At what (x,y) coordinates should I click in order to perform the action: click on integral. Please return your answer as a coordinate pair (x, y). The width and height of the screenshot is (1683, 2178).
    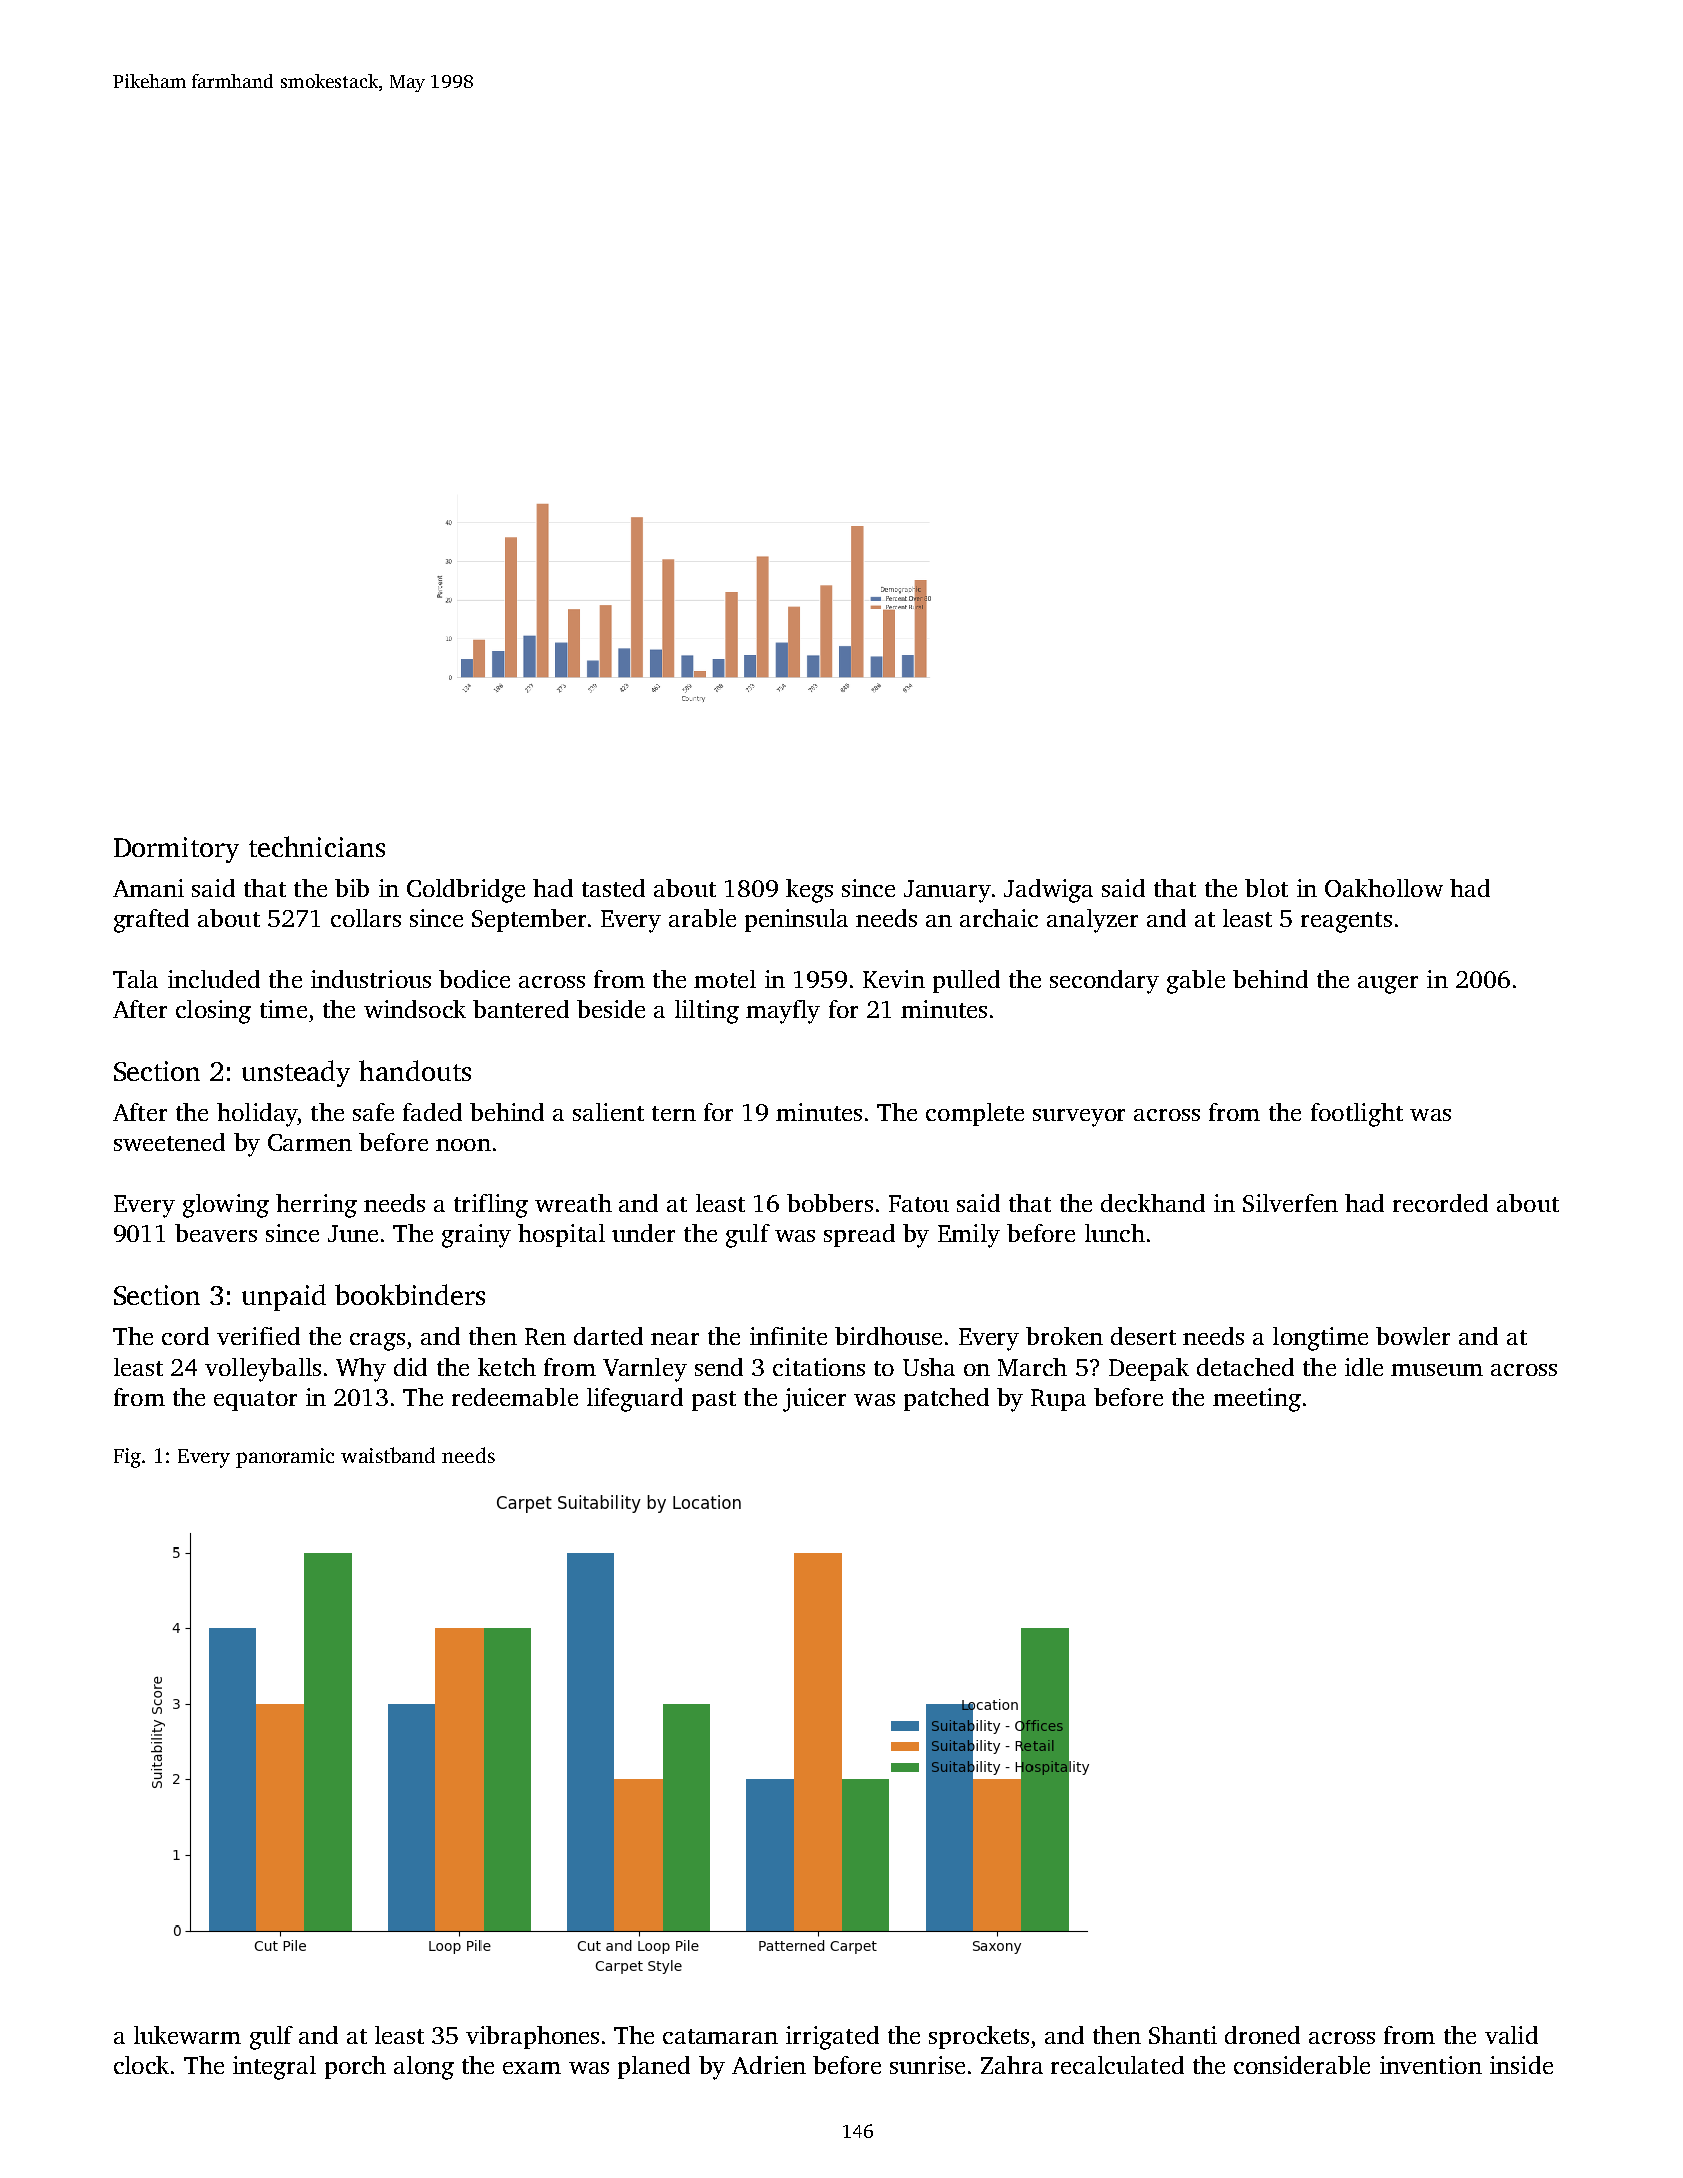
    Looking at the image, I should click on (274, 2068).
